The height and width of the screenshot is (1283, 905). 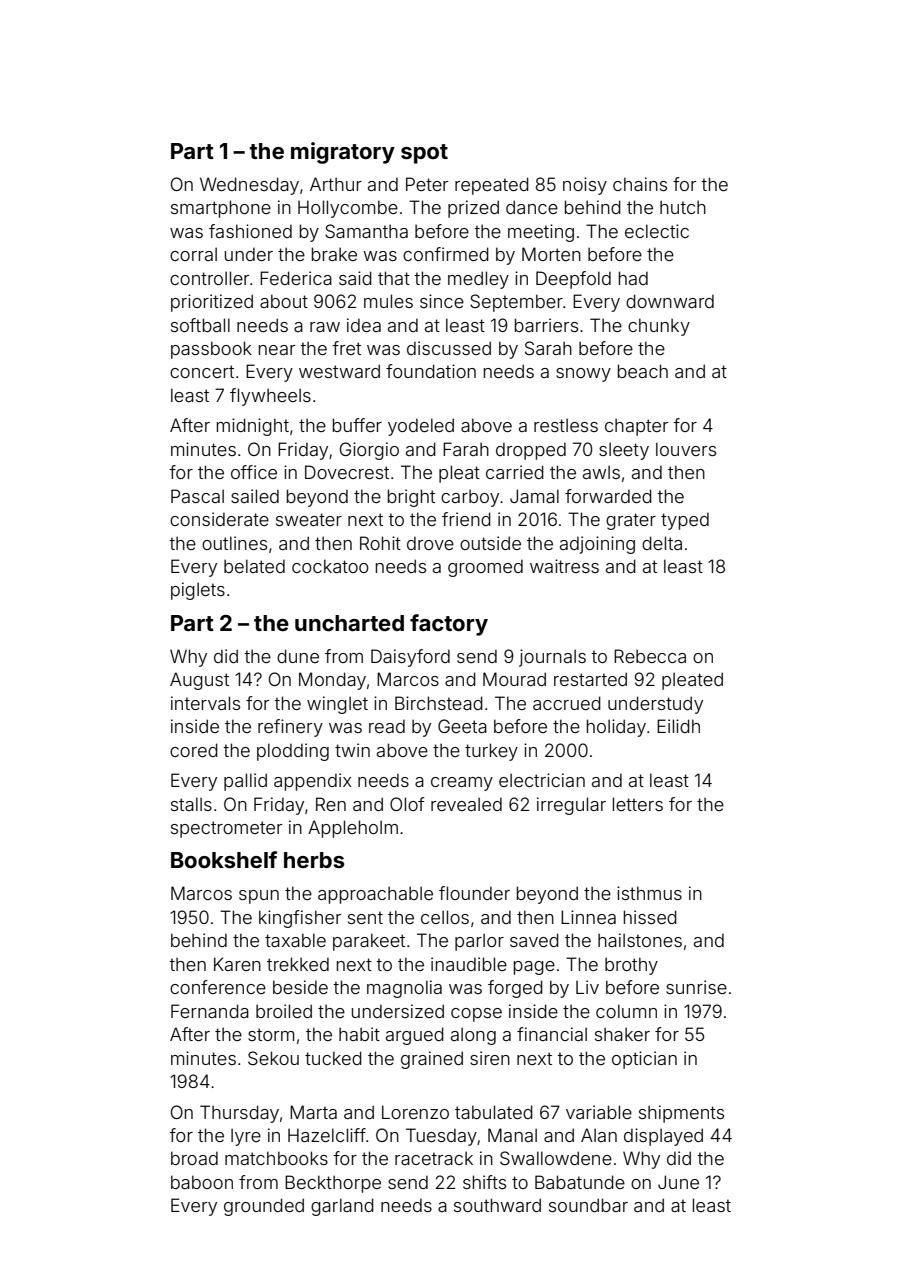 What do you see at coordinates (333, 1058) in the screenshot?
I see `tucked` at bounding box center [333, 1058].
